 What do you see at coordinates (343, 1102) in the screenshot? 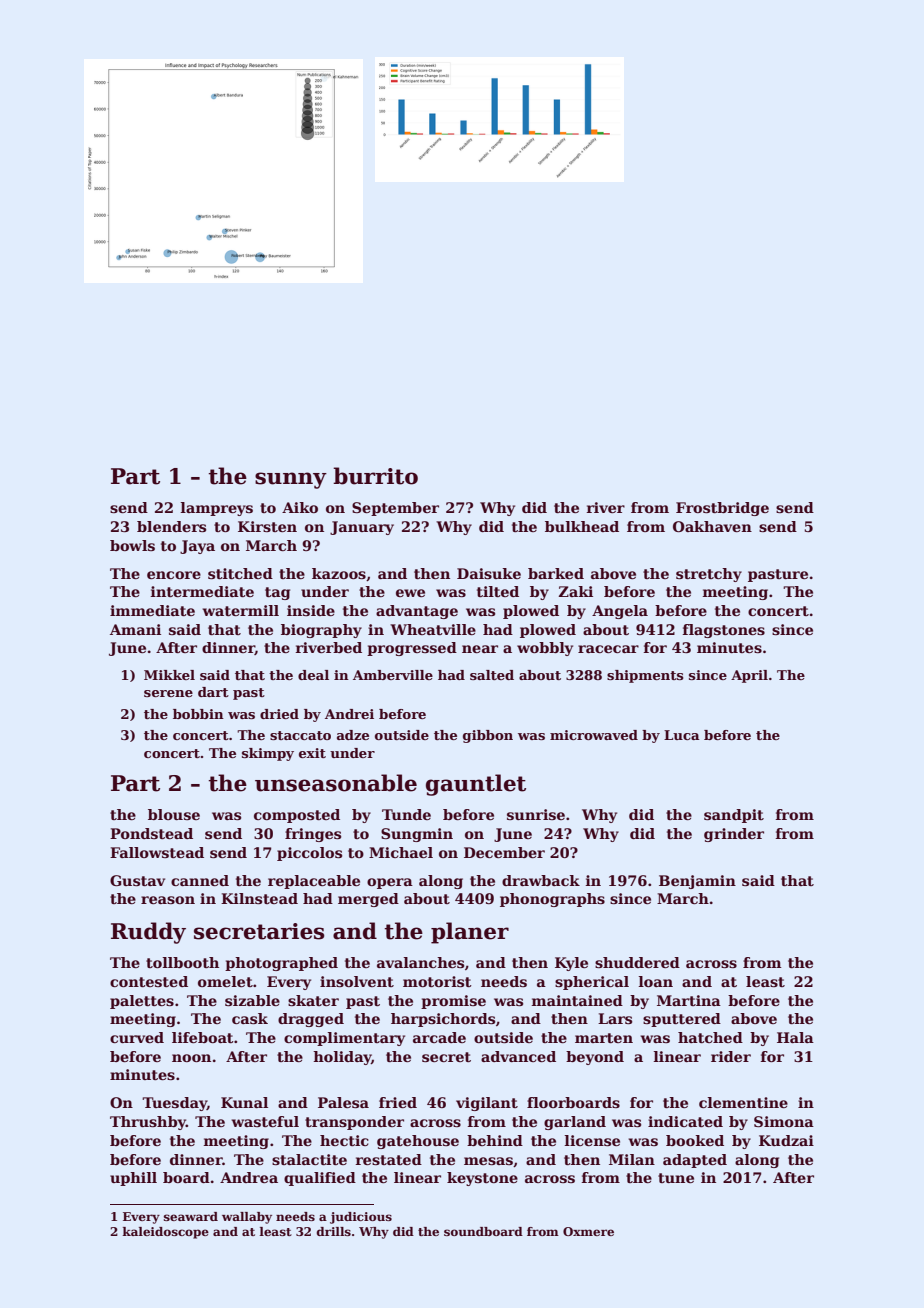
I see `Palesa` at bounding box center [343, 1102].
